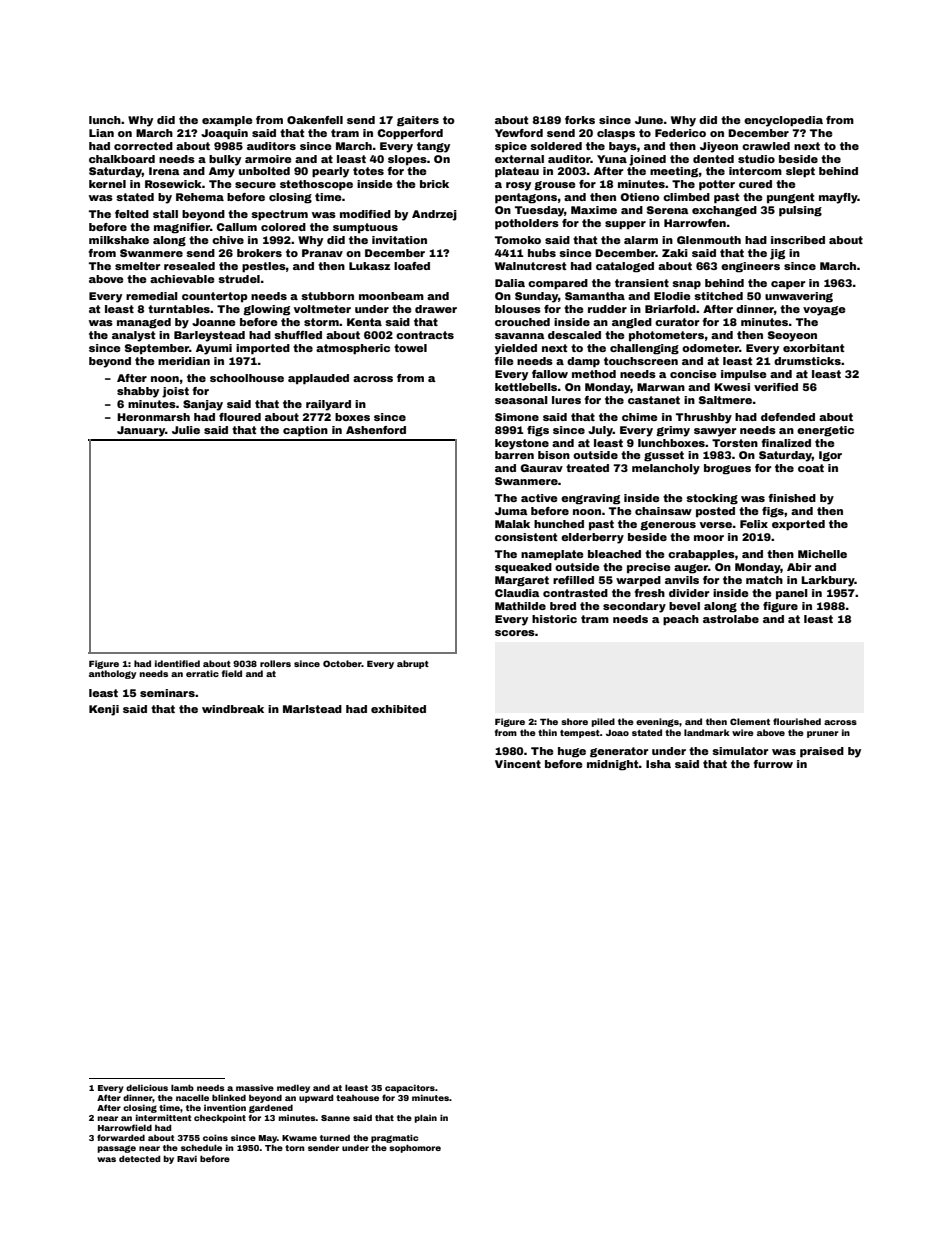 This screenshot has width=952, height=1233. What do you see at coordinates (744, 375) in the screenshot?
I see `impulse` at bounding box center [744, 375].
